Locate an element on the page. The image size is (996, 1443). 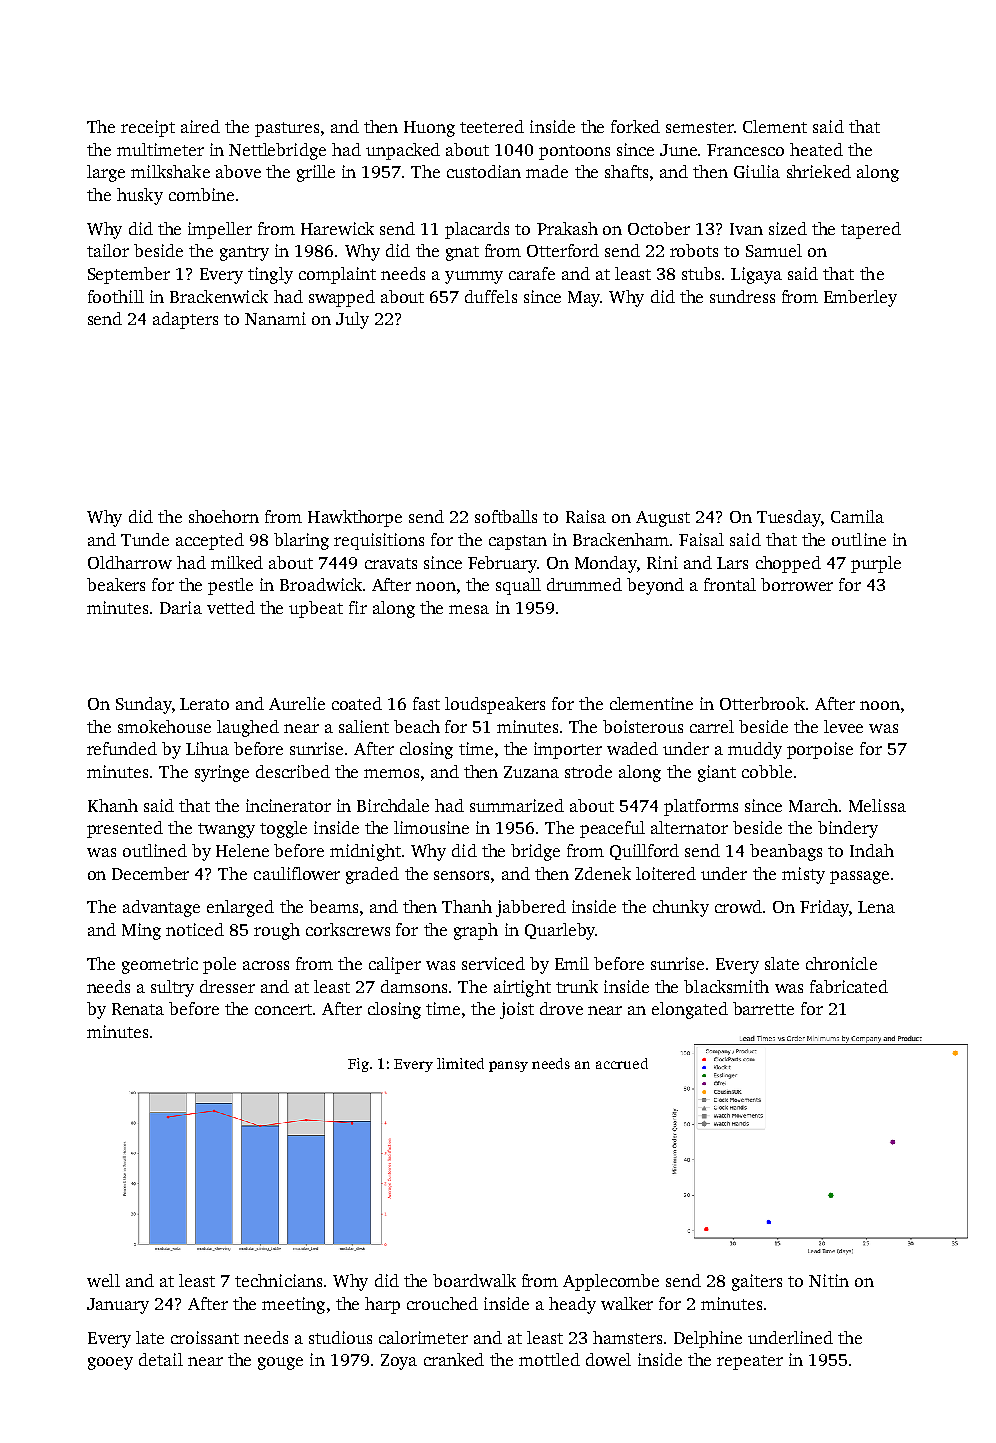
teetered is located at coordinates (492, 126).
